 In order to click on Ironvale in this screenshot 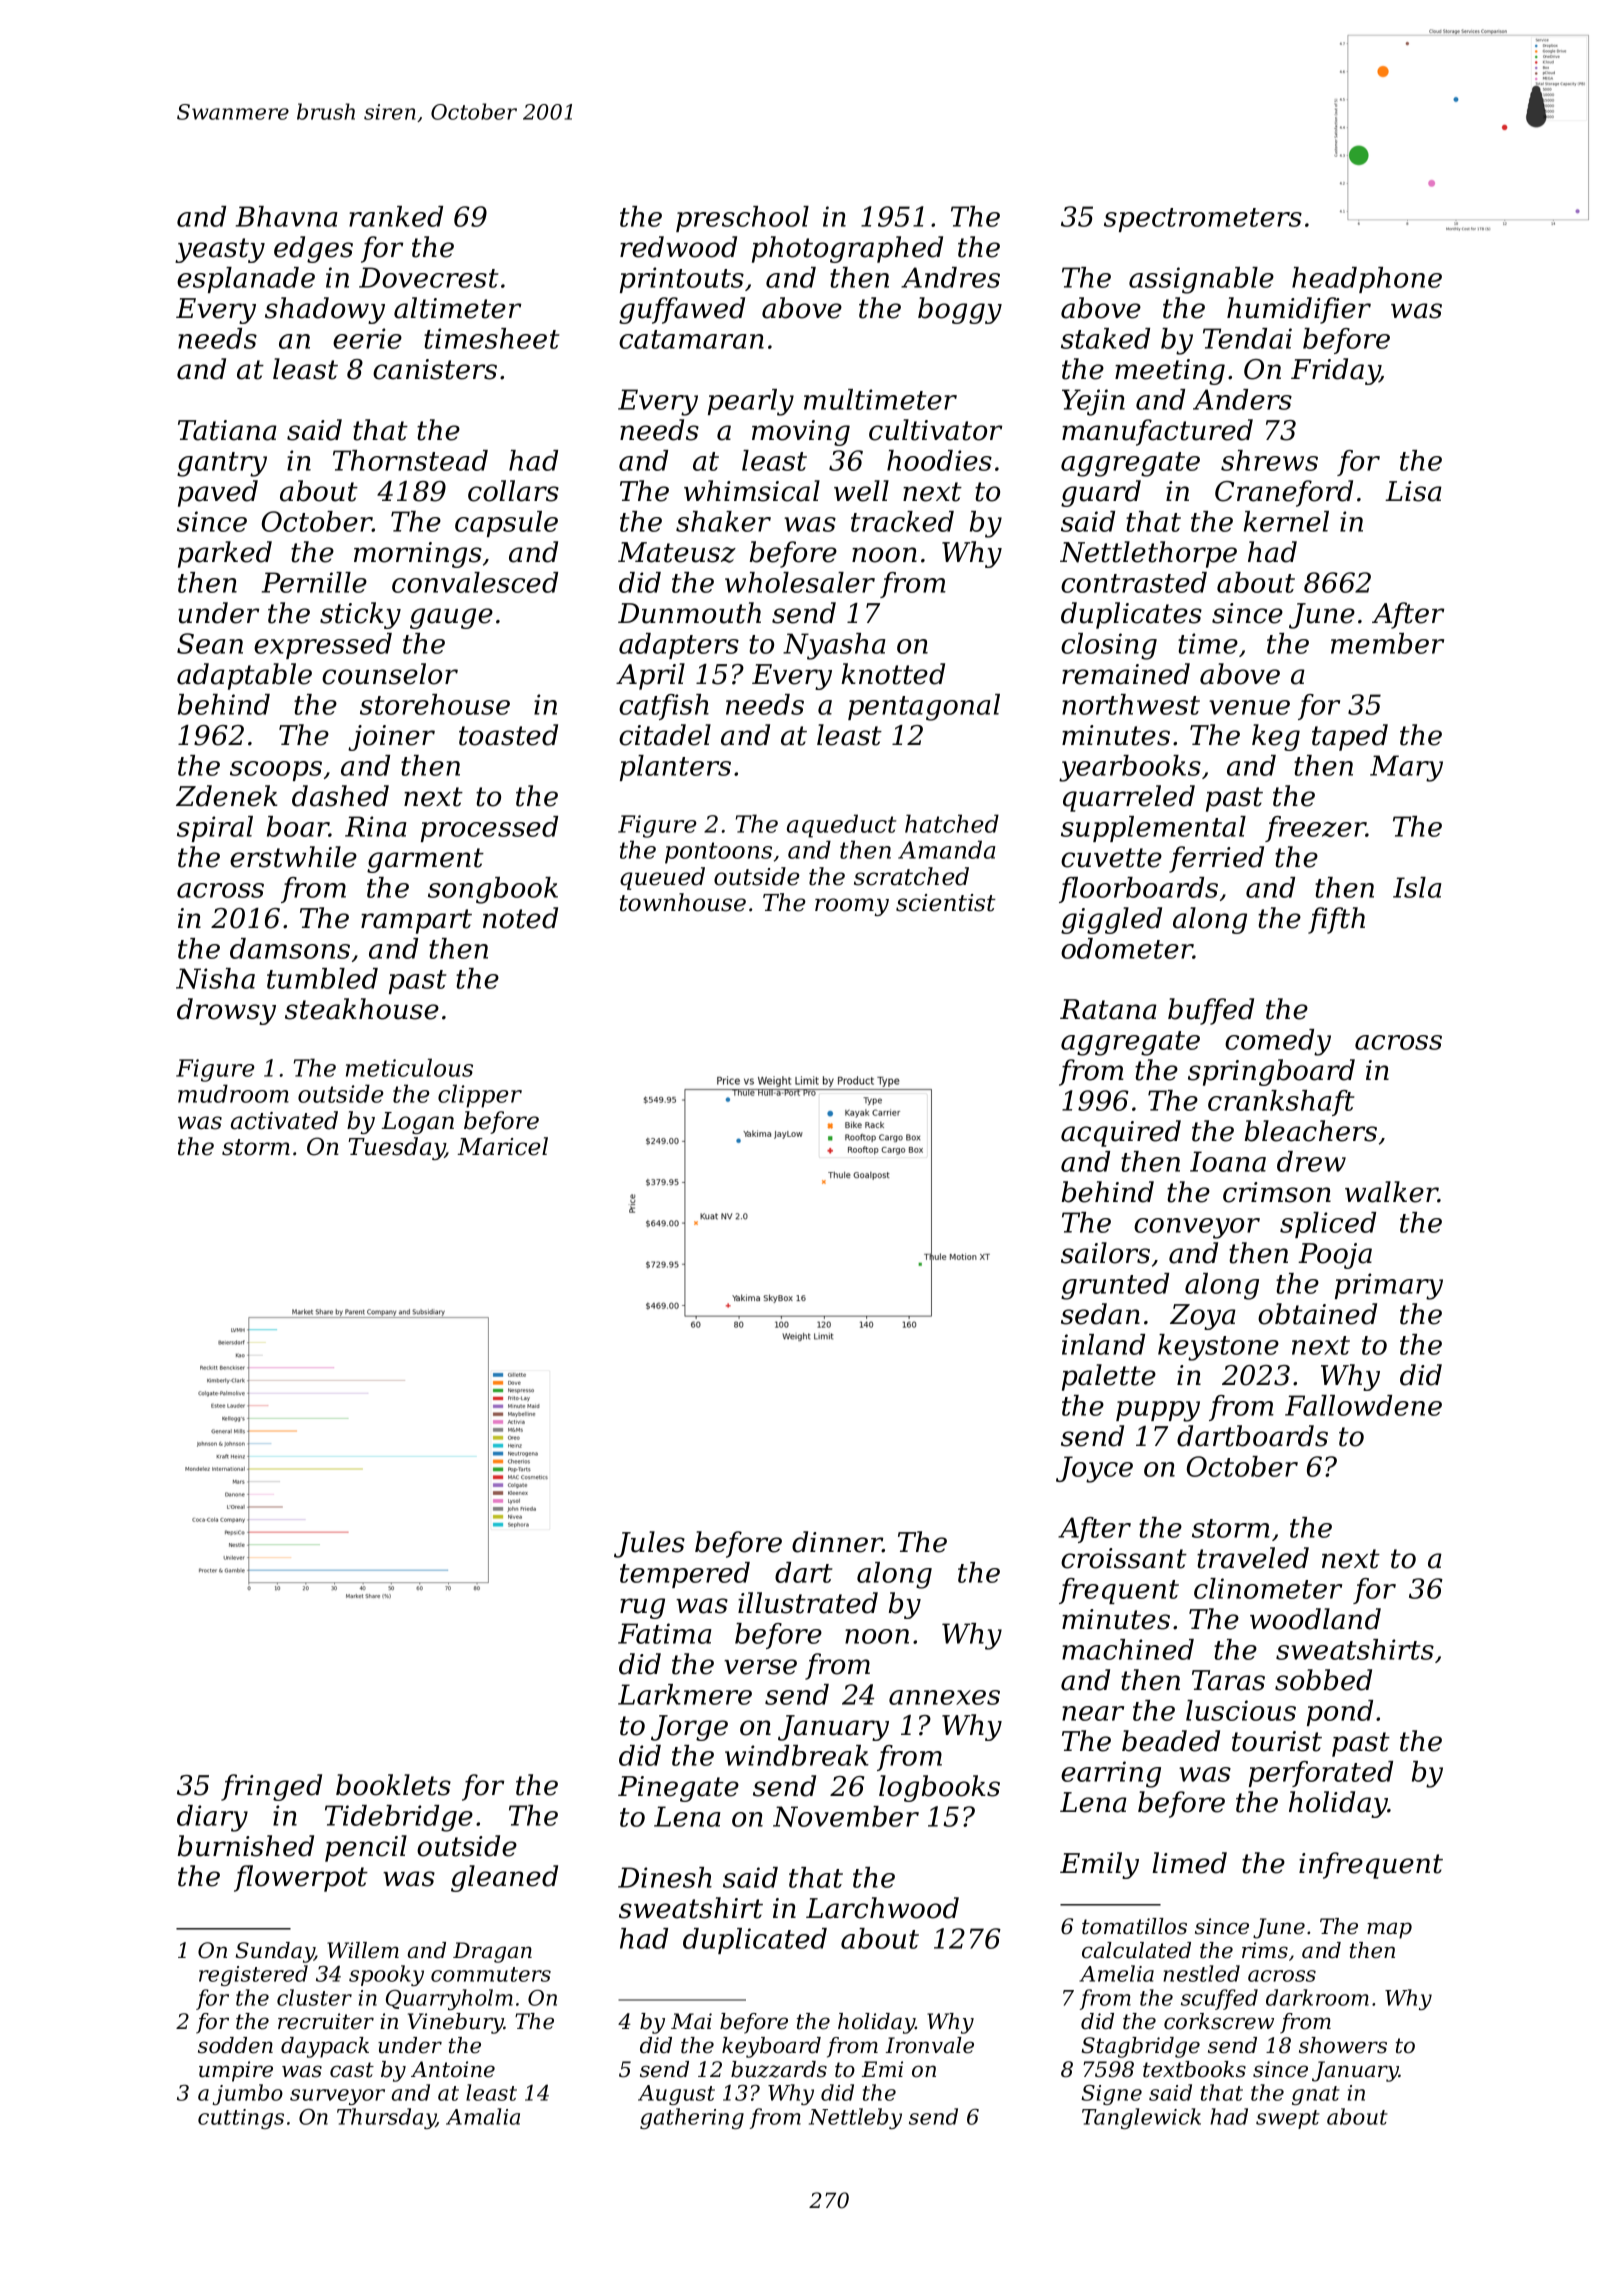, I will do `click(930, 2045)`.
